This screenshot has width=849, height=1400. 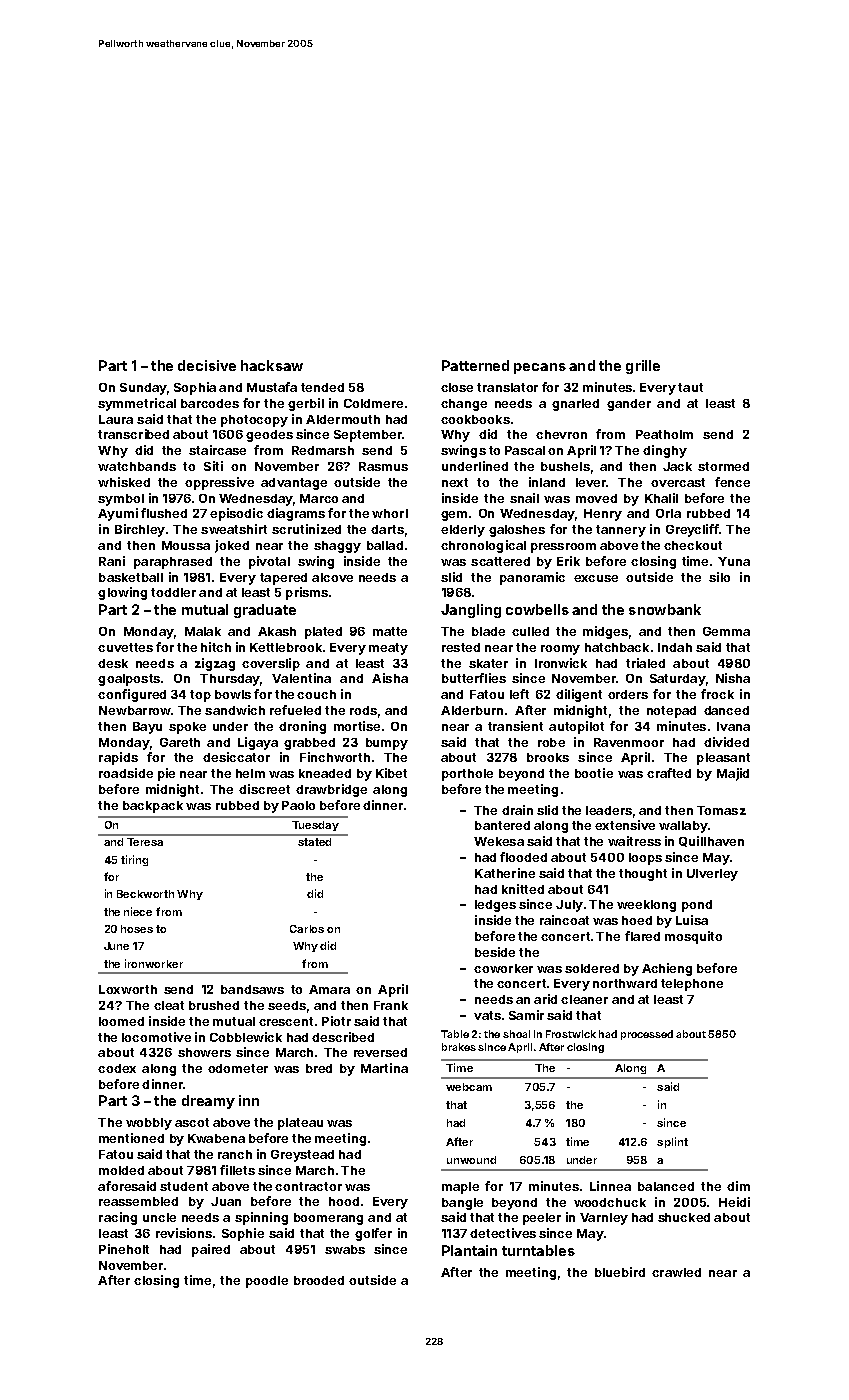 I want to click on Pineholt, so click(x=124, y=1249).
